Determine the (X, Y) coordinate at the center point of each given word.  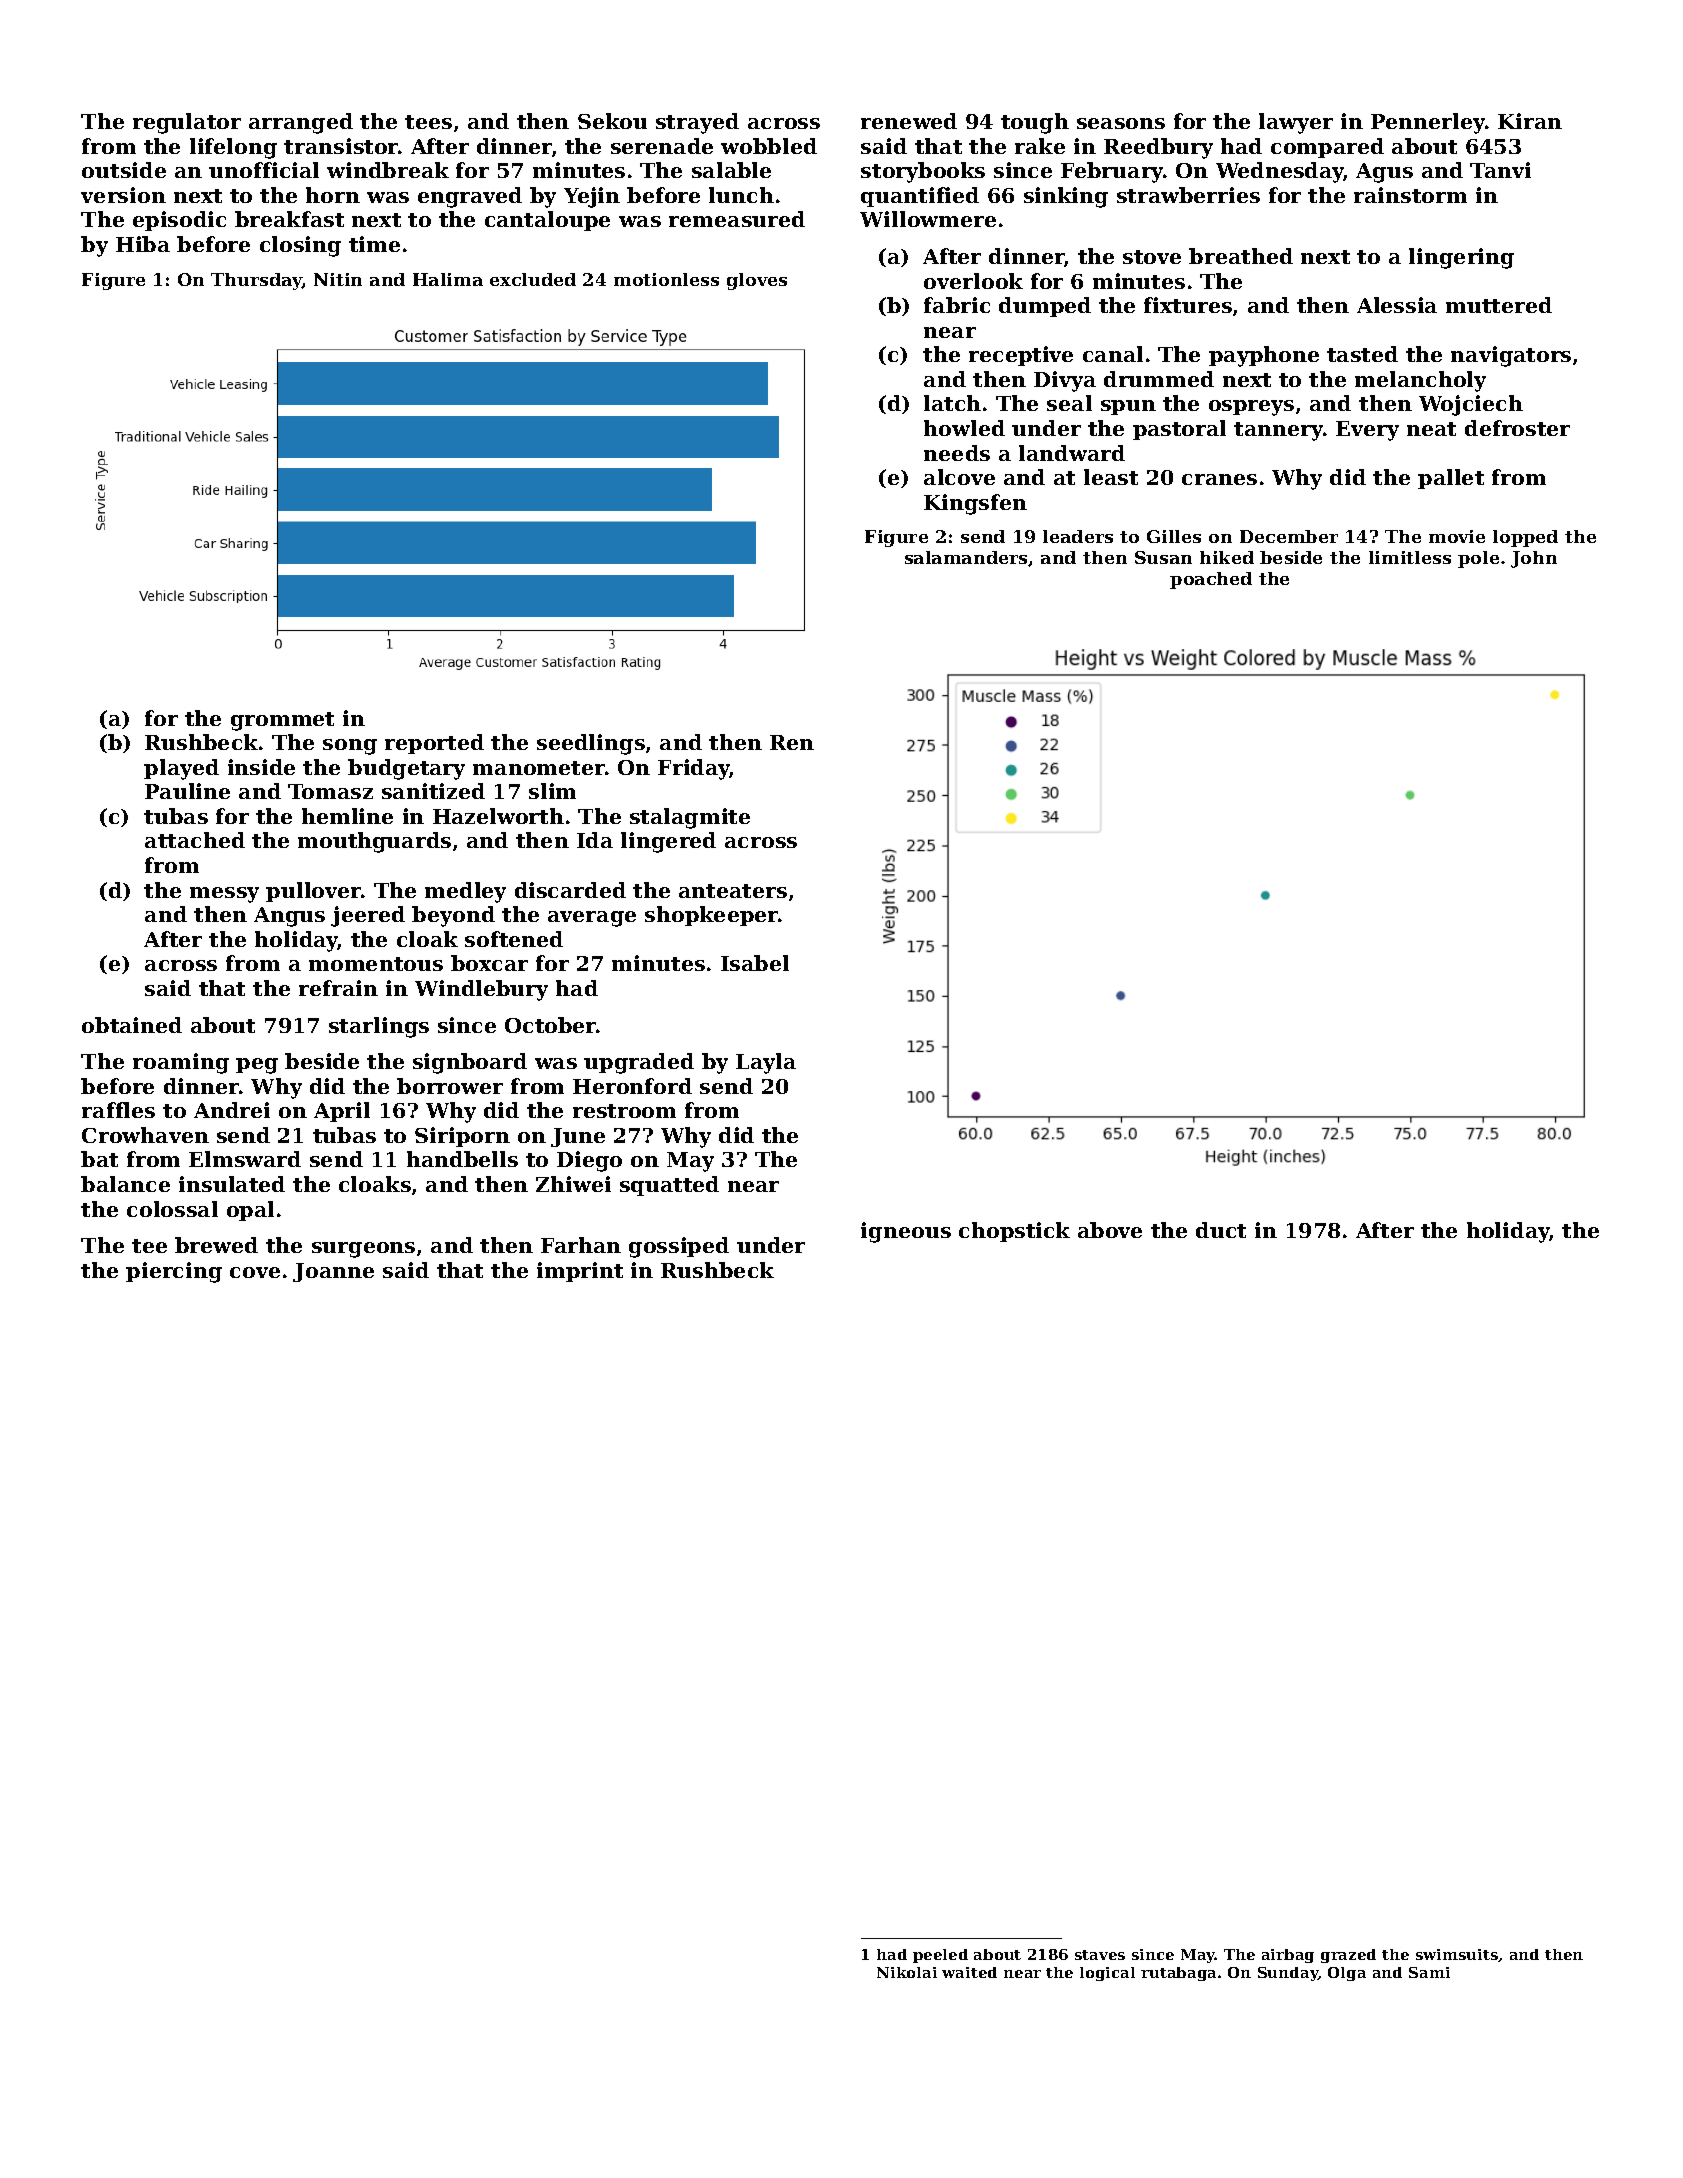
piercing (174, 1272)
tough (1035, 123)
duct (1221, 1230)
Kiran (1530, 121)
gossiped (679, 1247)
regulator (187, 123)
